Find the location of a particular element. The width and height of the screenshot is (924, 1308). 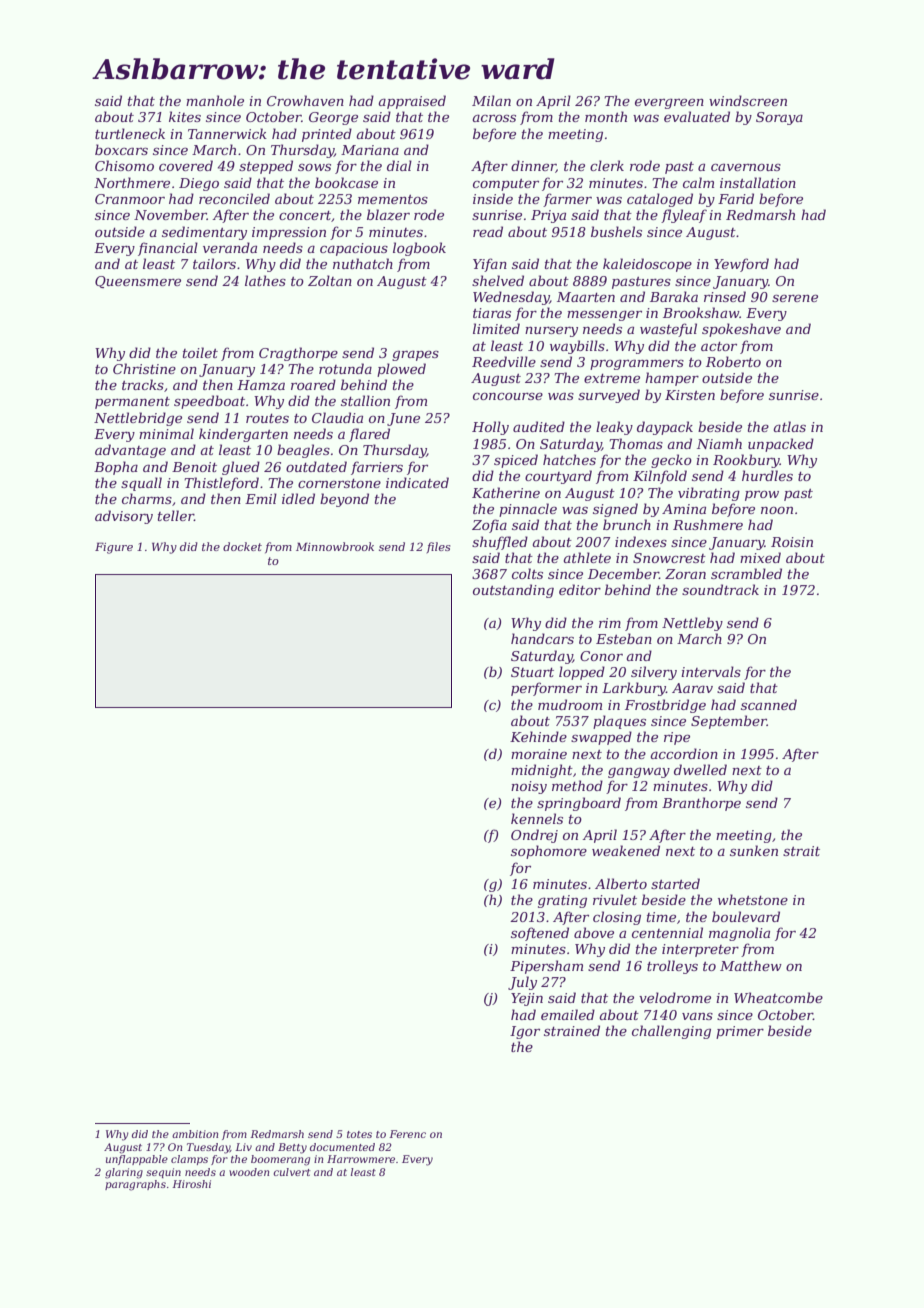

docket is located at coordinates (242, 546).
